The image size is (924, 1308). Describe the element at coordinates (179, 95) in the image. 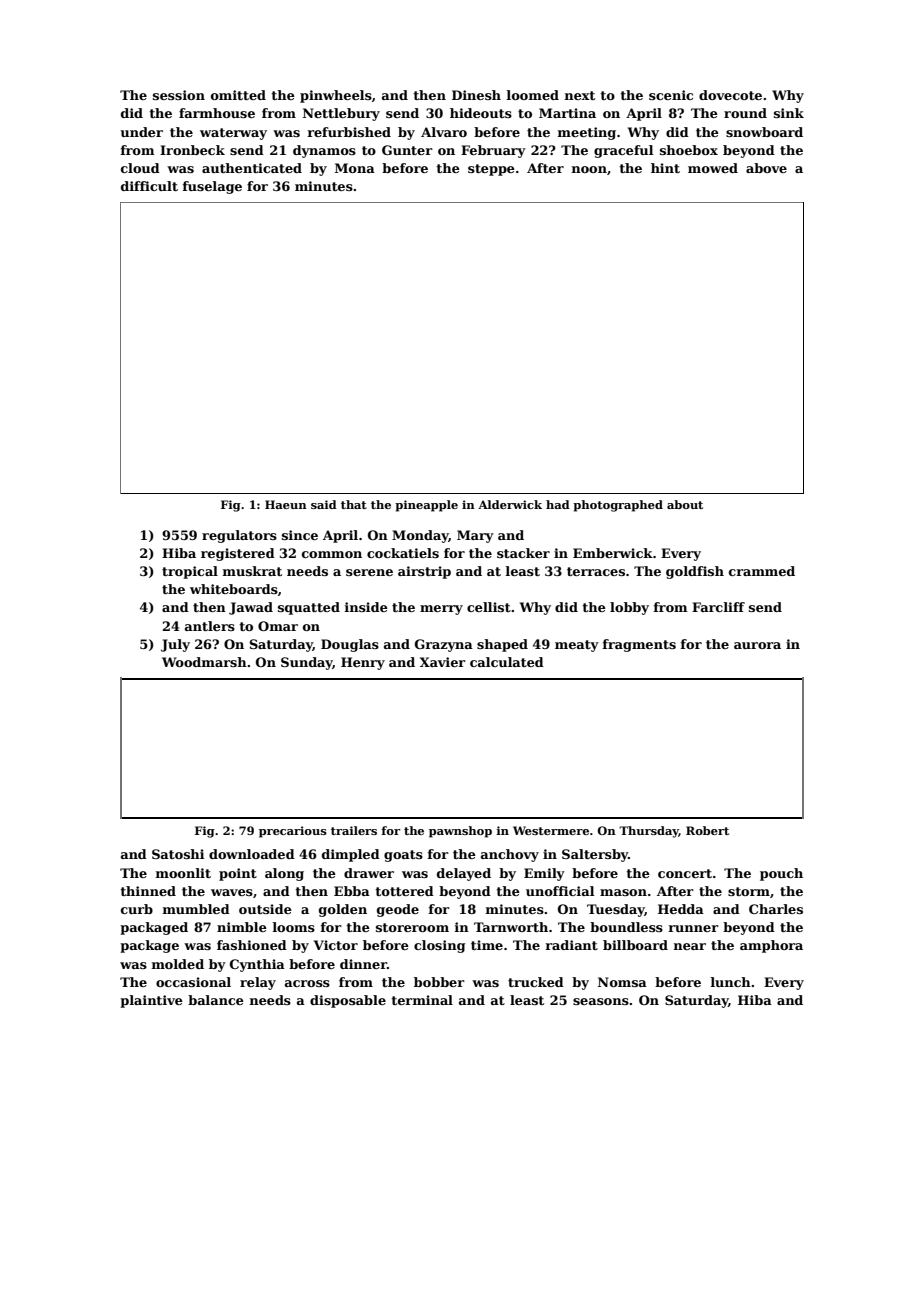

I see `session` at that location.
